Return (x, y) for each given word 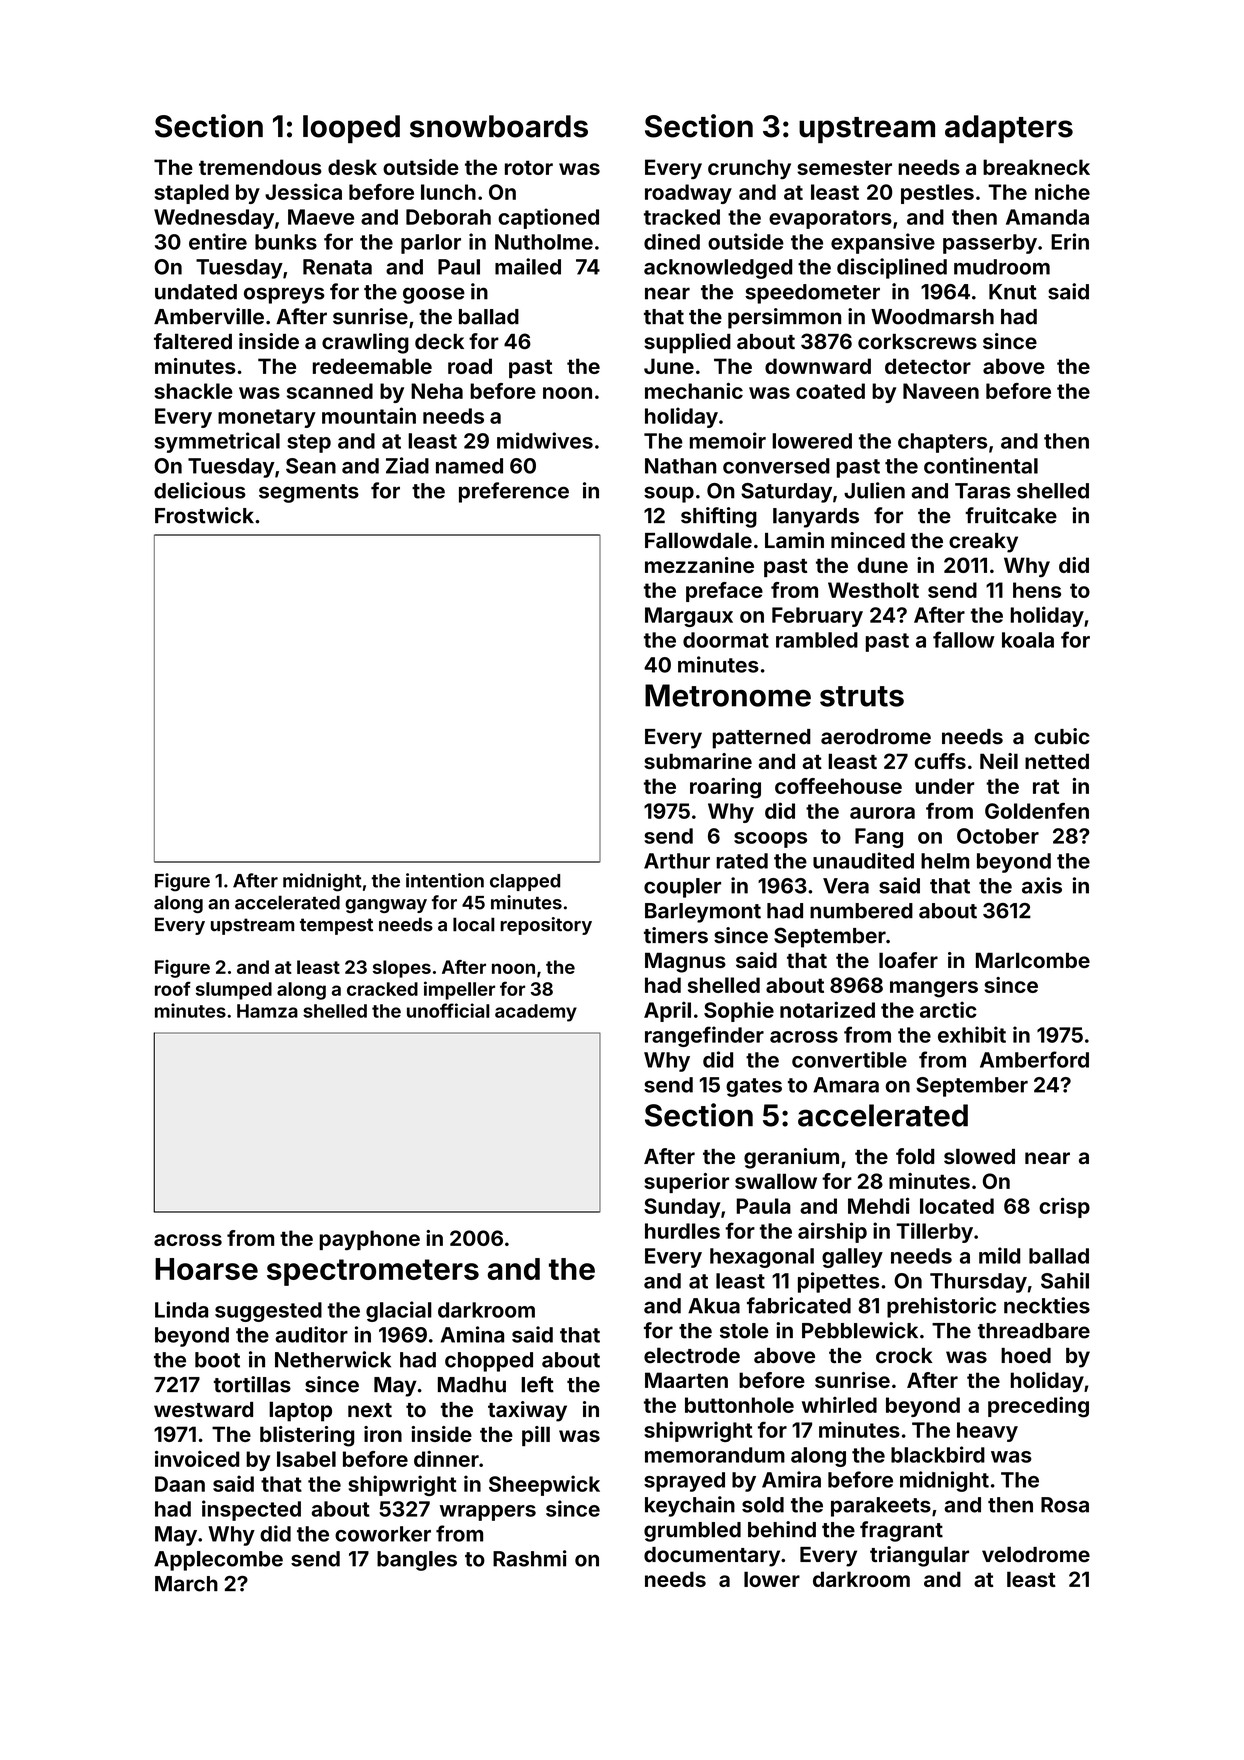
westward (203, 1410)
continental (981, 465)
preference (514, 492)
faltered (193, 341)
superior (686, 1183)
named (469, 466)
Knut (1013, 292)
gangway (386, 906)
